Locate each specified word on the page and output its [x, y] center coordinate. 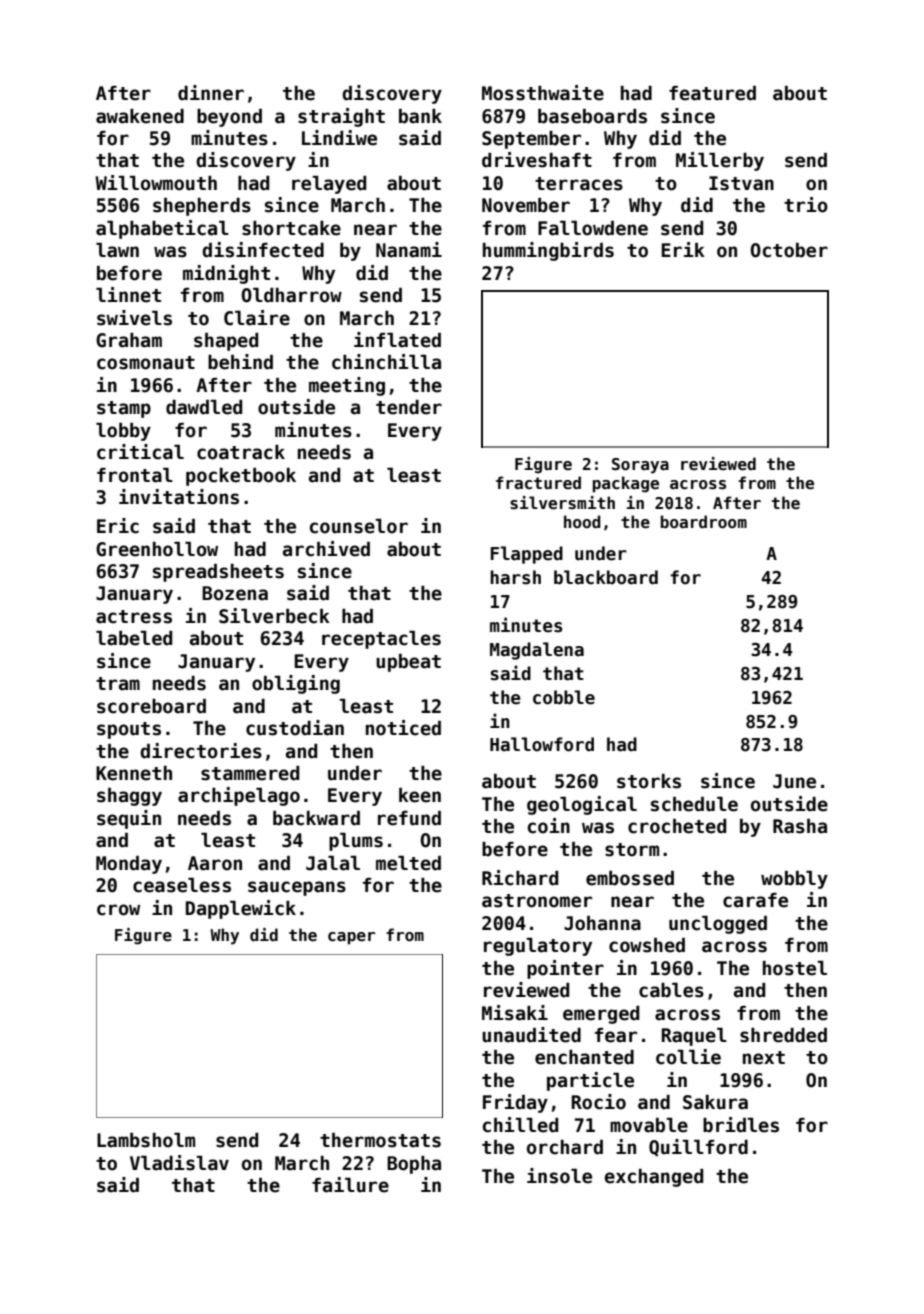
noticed [403, 728]
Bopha [414, 1165]
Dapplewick [241, 909]
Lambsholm [146, 1140]
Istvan [741, 183]
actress [134, 617]
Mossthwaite [543, 93]
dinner [211, 93]
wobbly [794, 880]
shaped [226, 342]
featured [712, 93]
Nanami [409, 250]
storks [649, 781]
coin [549, 826]
